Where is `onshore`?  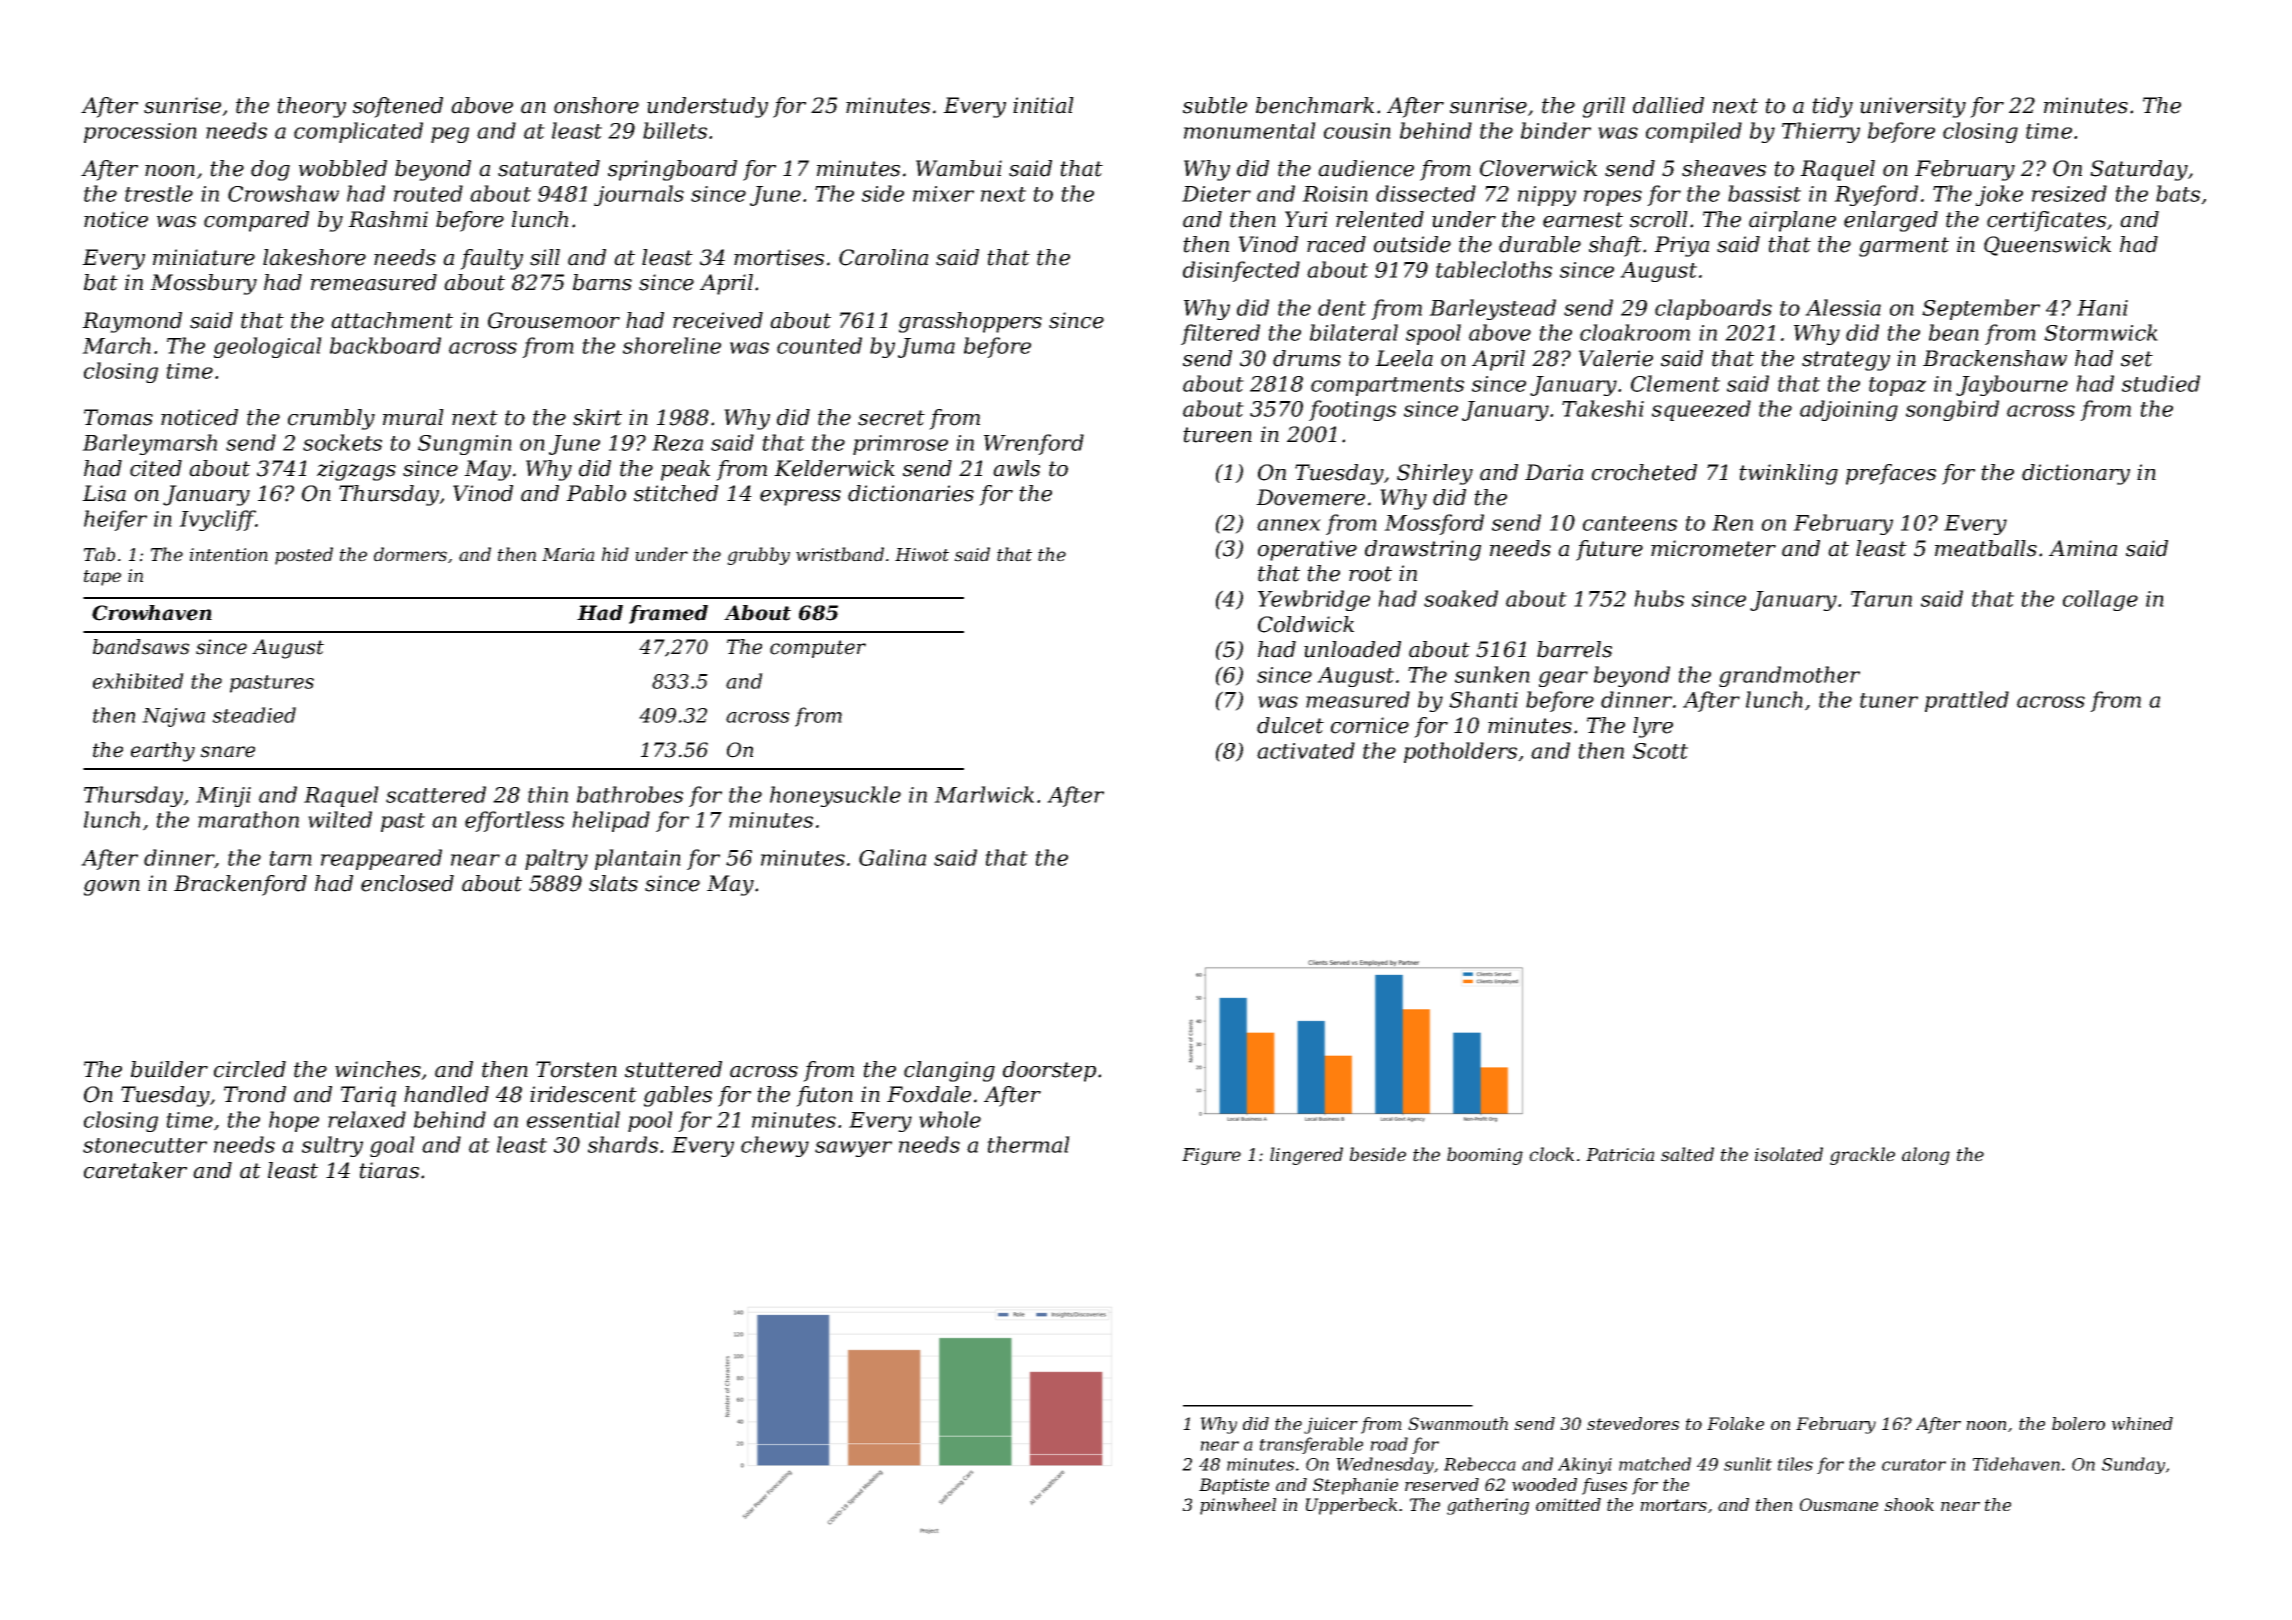 onshore is located at coordinates (596, 105).
